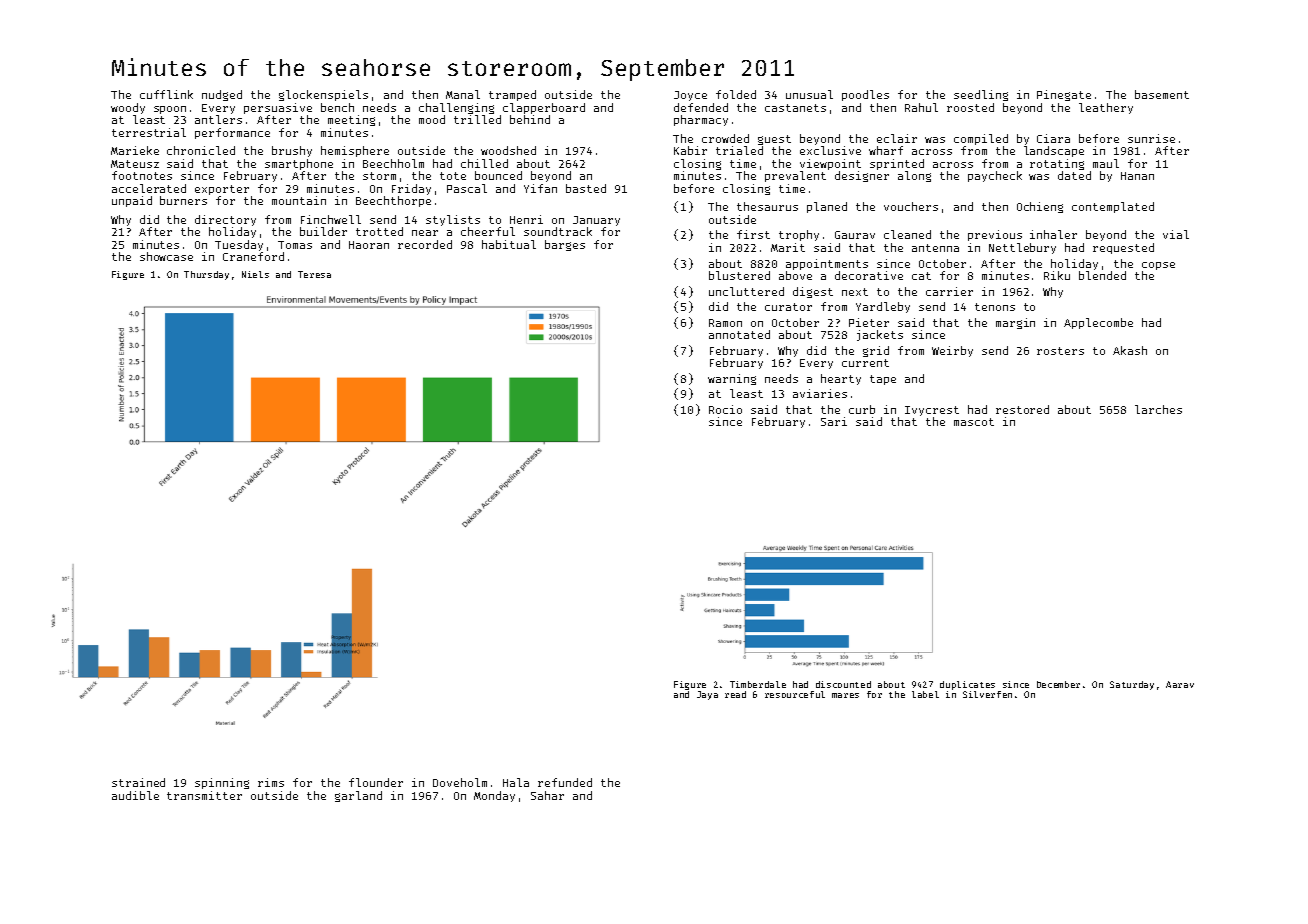  What do you see at coordinates (516, 782) in the page?
I see `Hala` at bounding box center [516, 782].
